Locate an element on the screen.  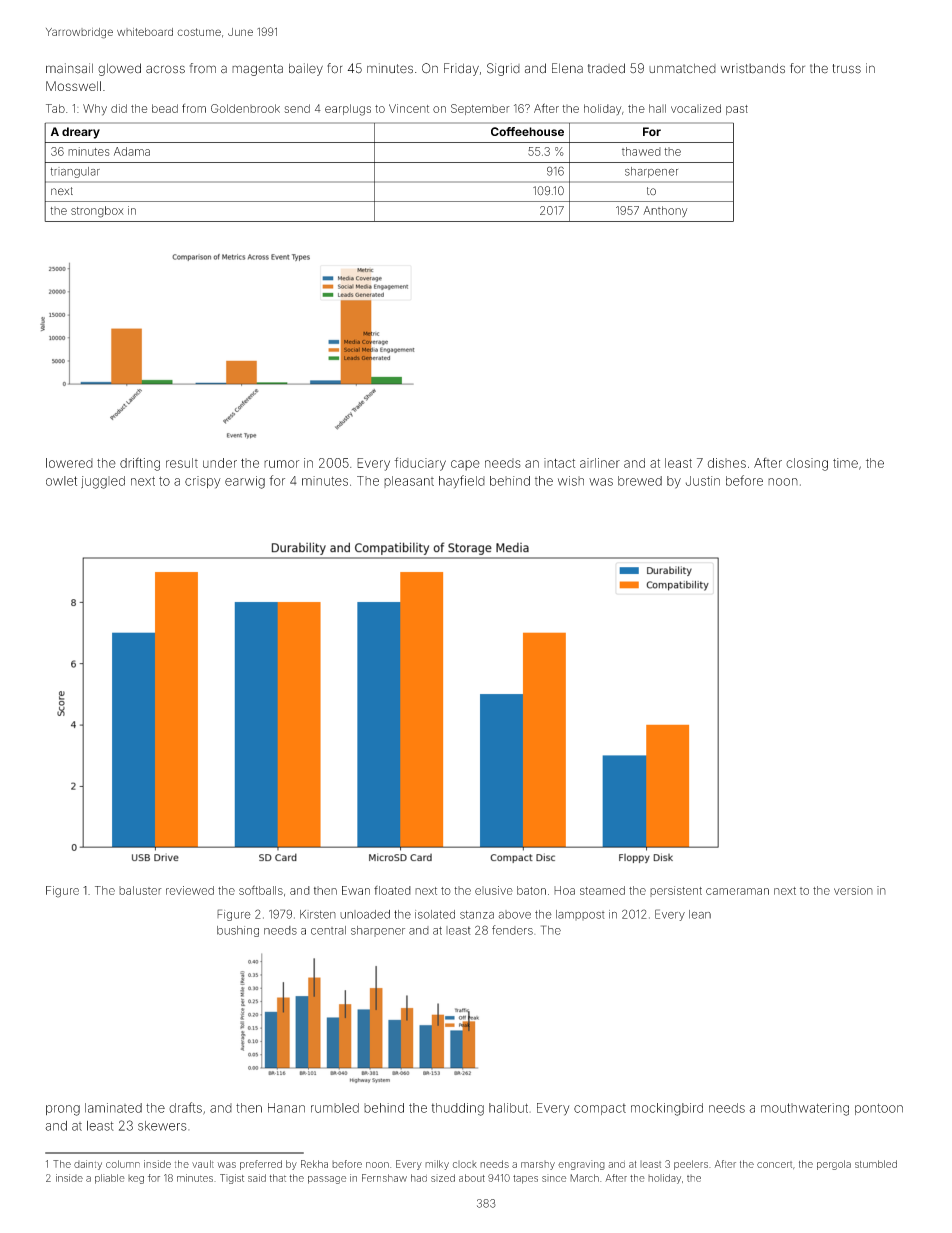
halibut is located at coordinates (508, 1108).
